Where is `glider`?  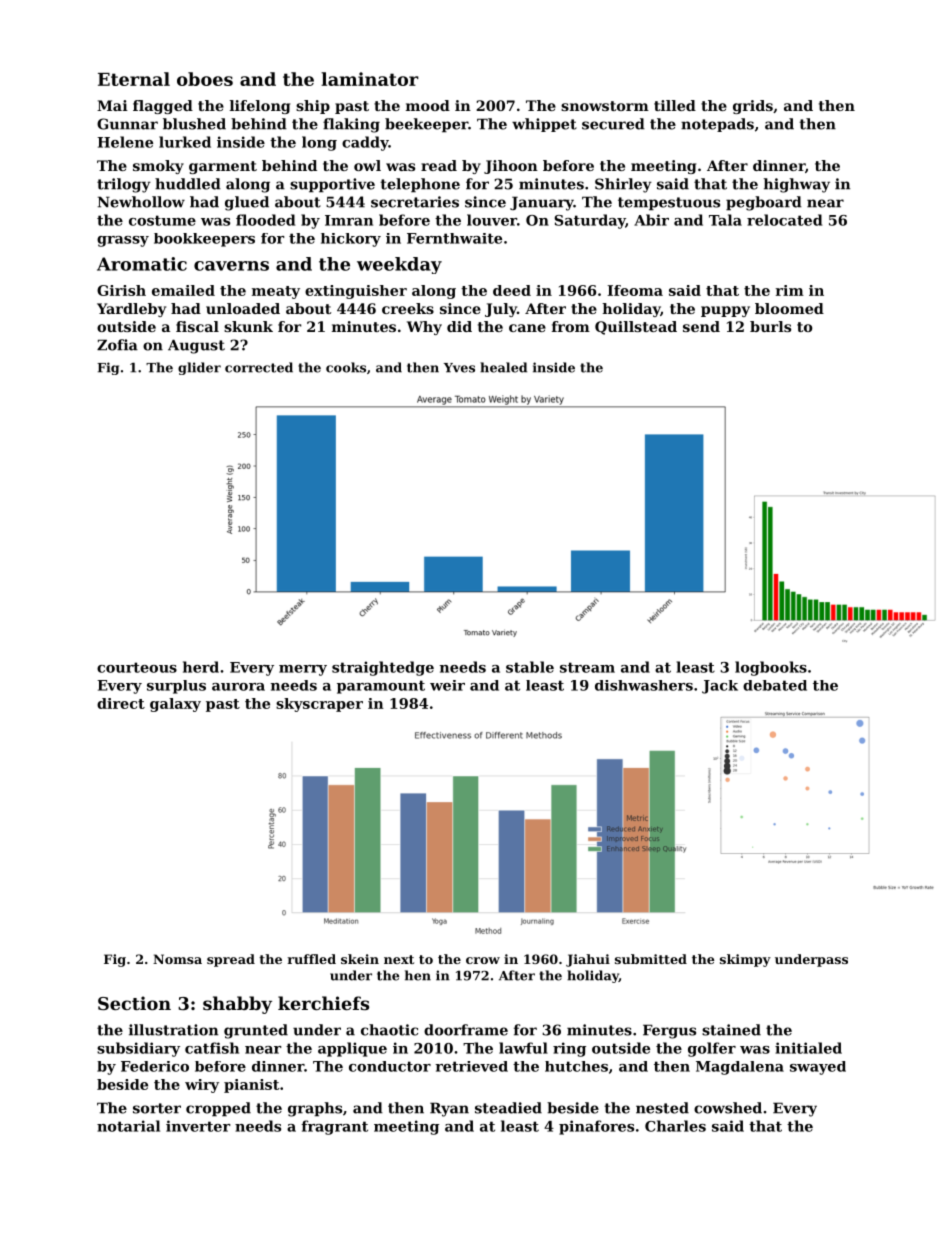
glider is located at coordinates (199, 368).
